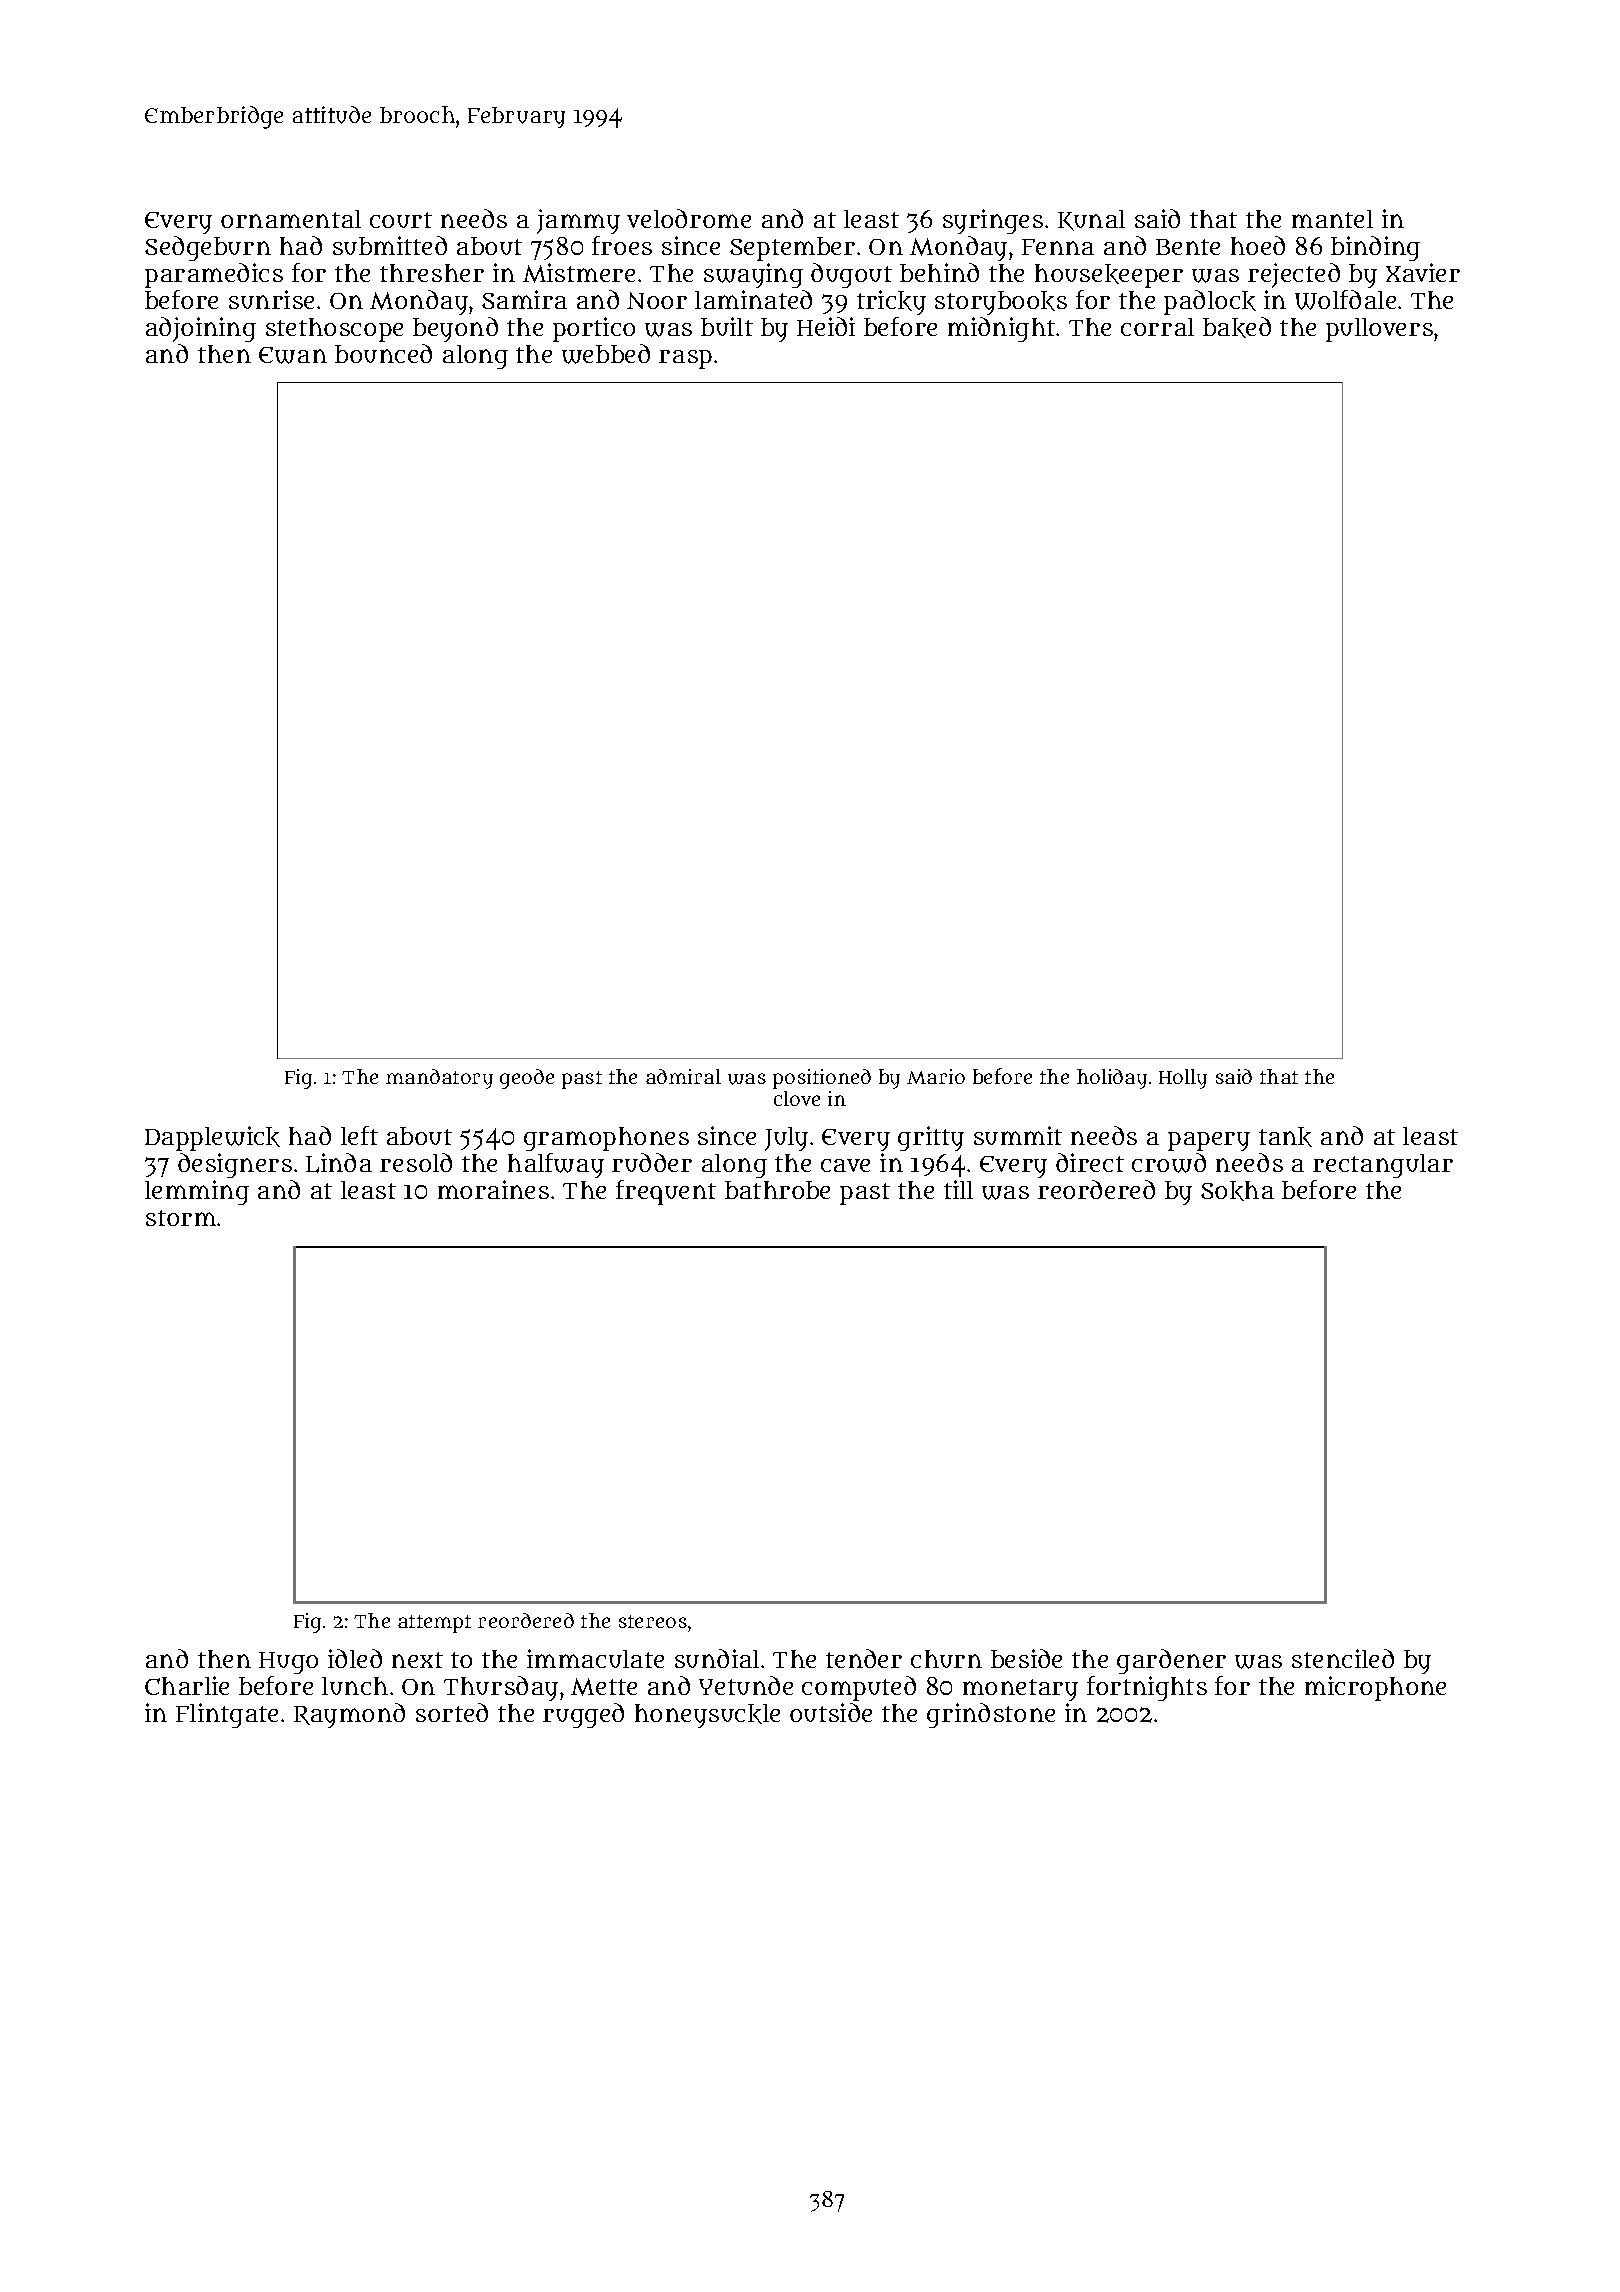 The height and width of the document is (2292, 1620). What do you see at coordinates (991, 1715) in the document?
I see `grindstone` at bounding box center [991, 1715].
